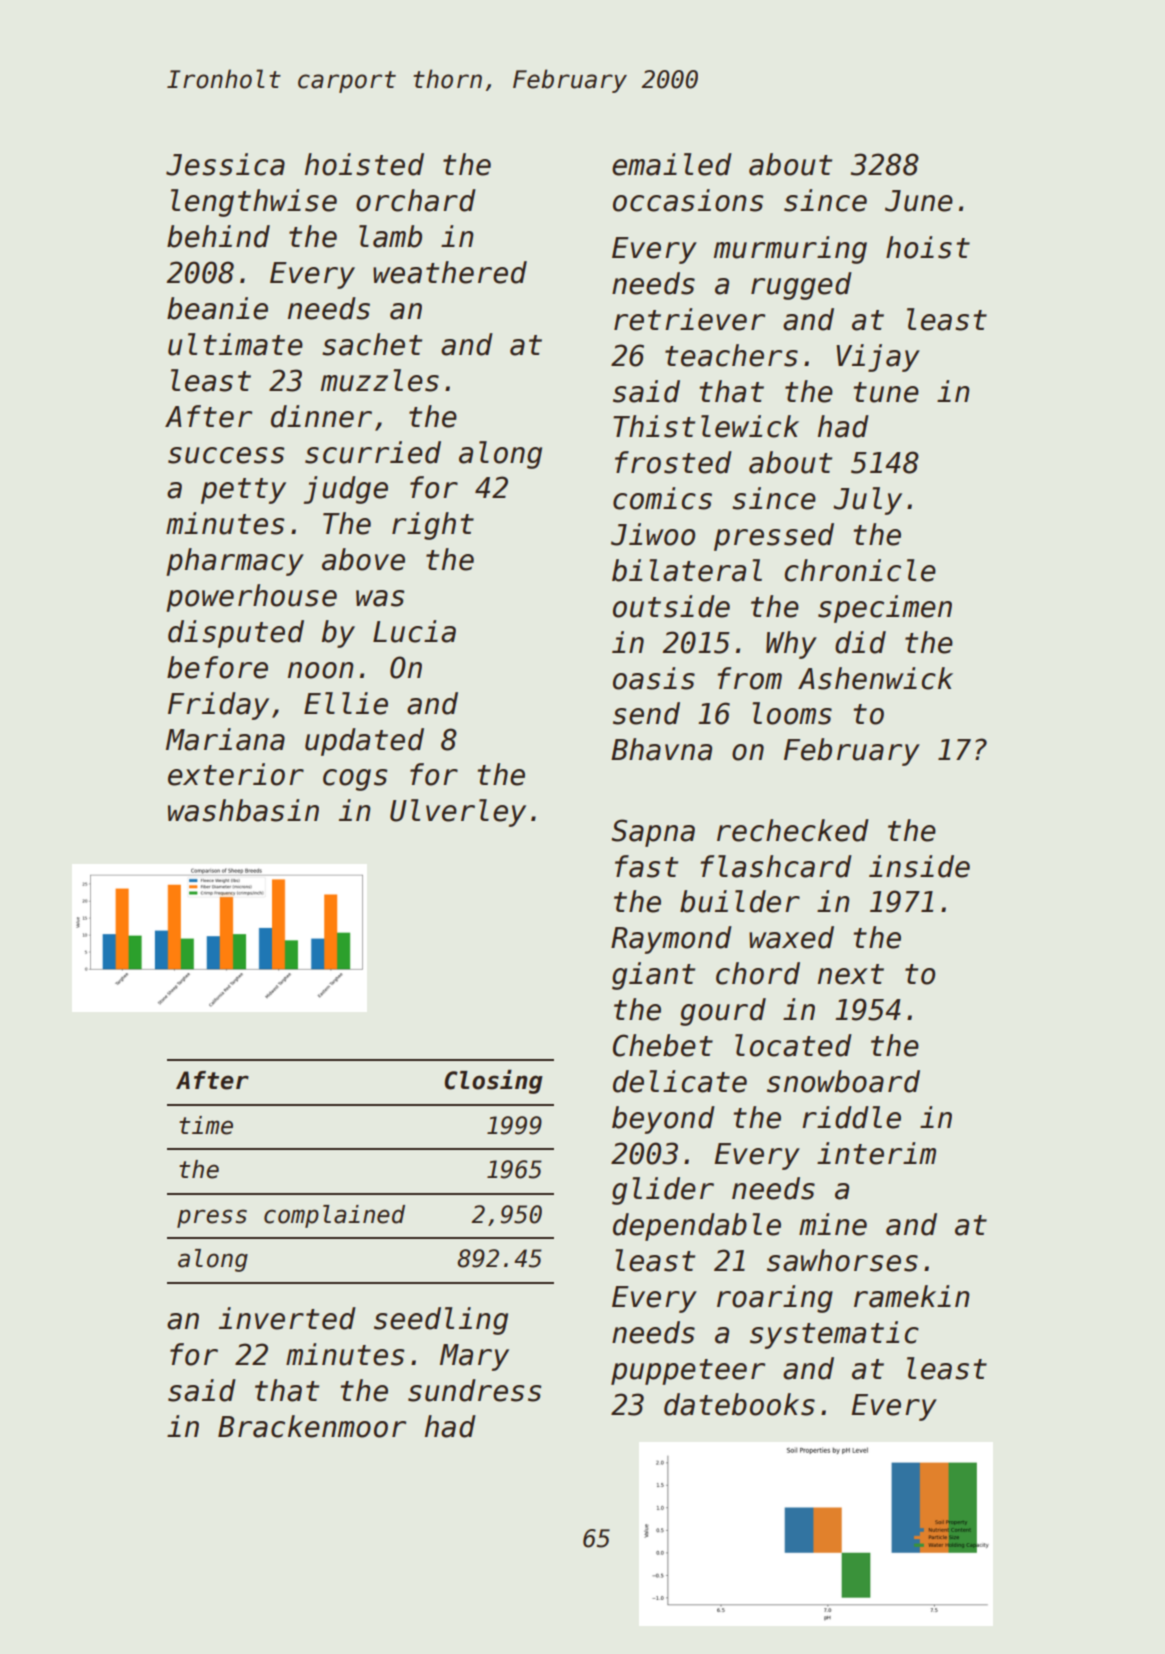 The image size is (1165, 1654). What do you see at coordinates (474, 1357) in the screenshot?
I see `Mary` at bounding box center [474, 1357].
